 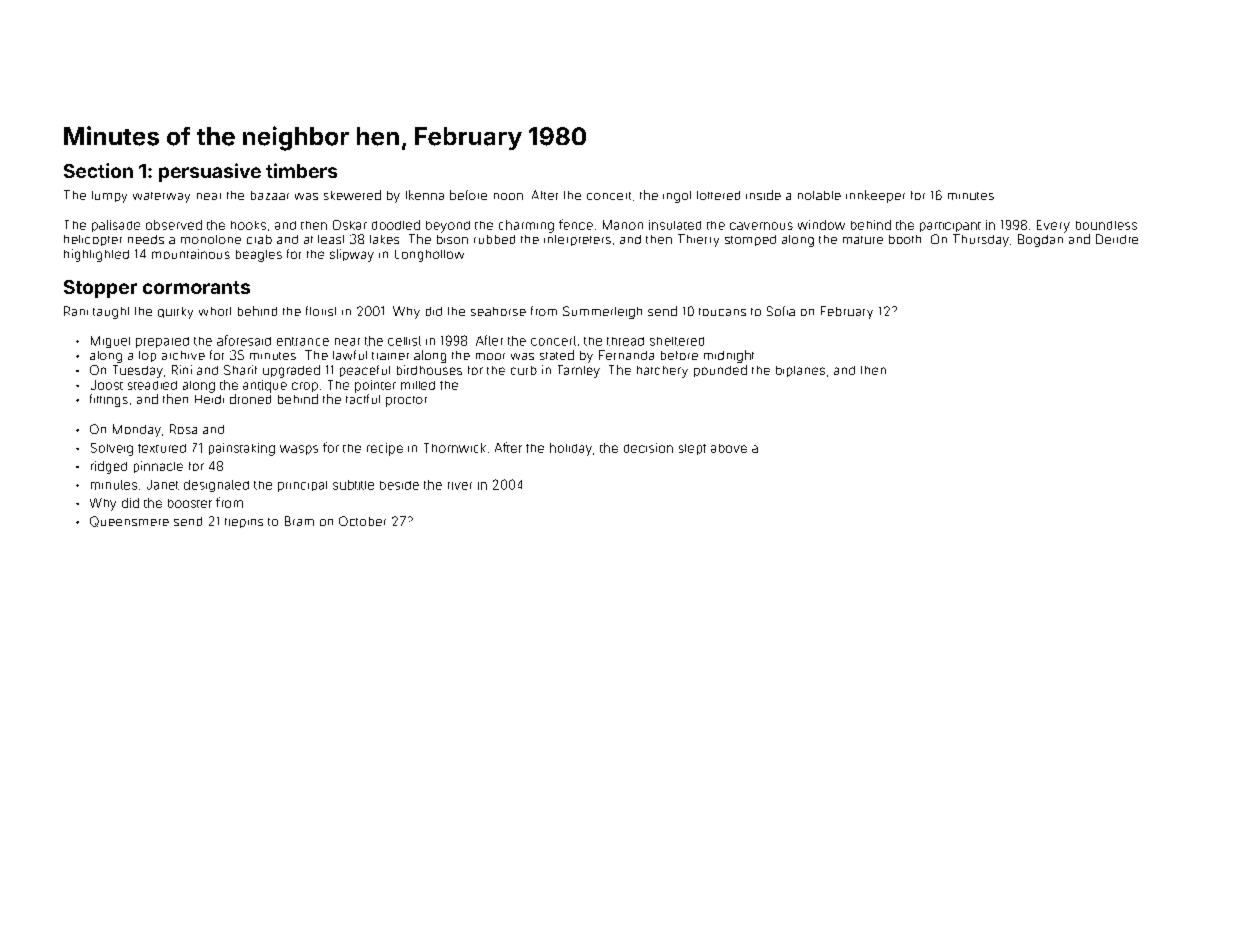 What do you see at coordinates (244, 340) in the image?
I see `aforesaid` at bounding box center [244, 340].
